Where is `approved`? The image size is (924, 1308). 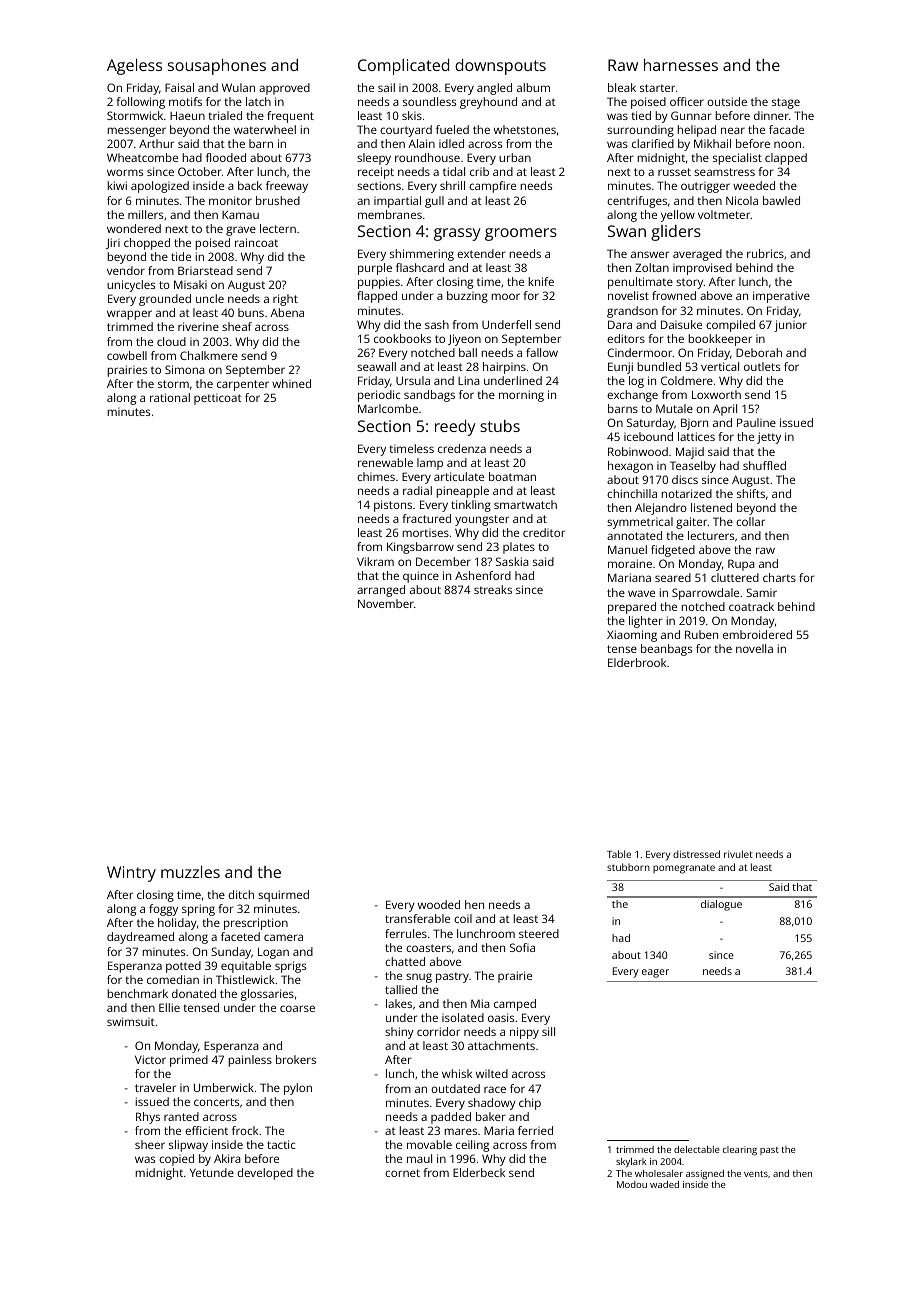
approved is located at coordinates (284, 89).
